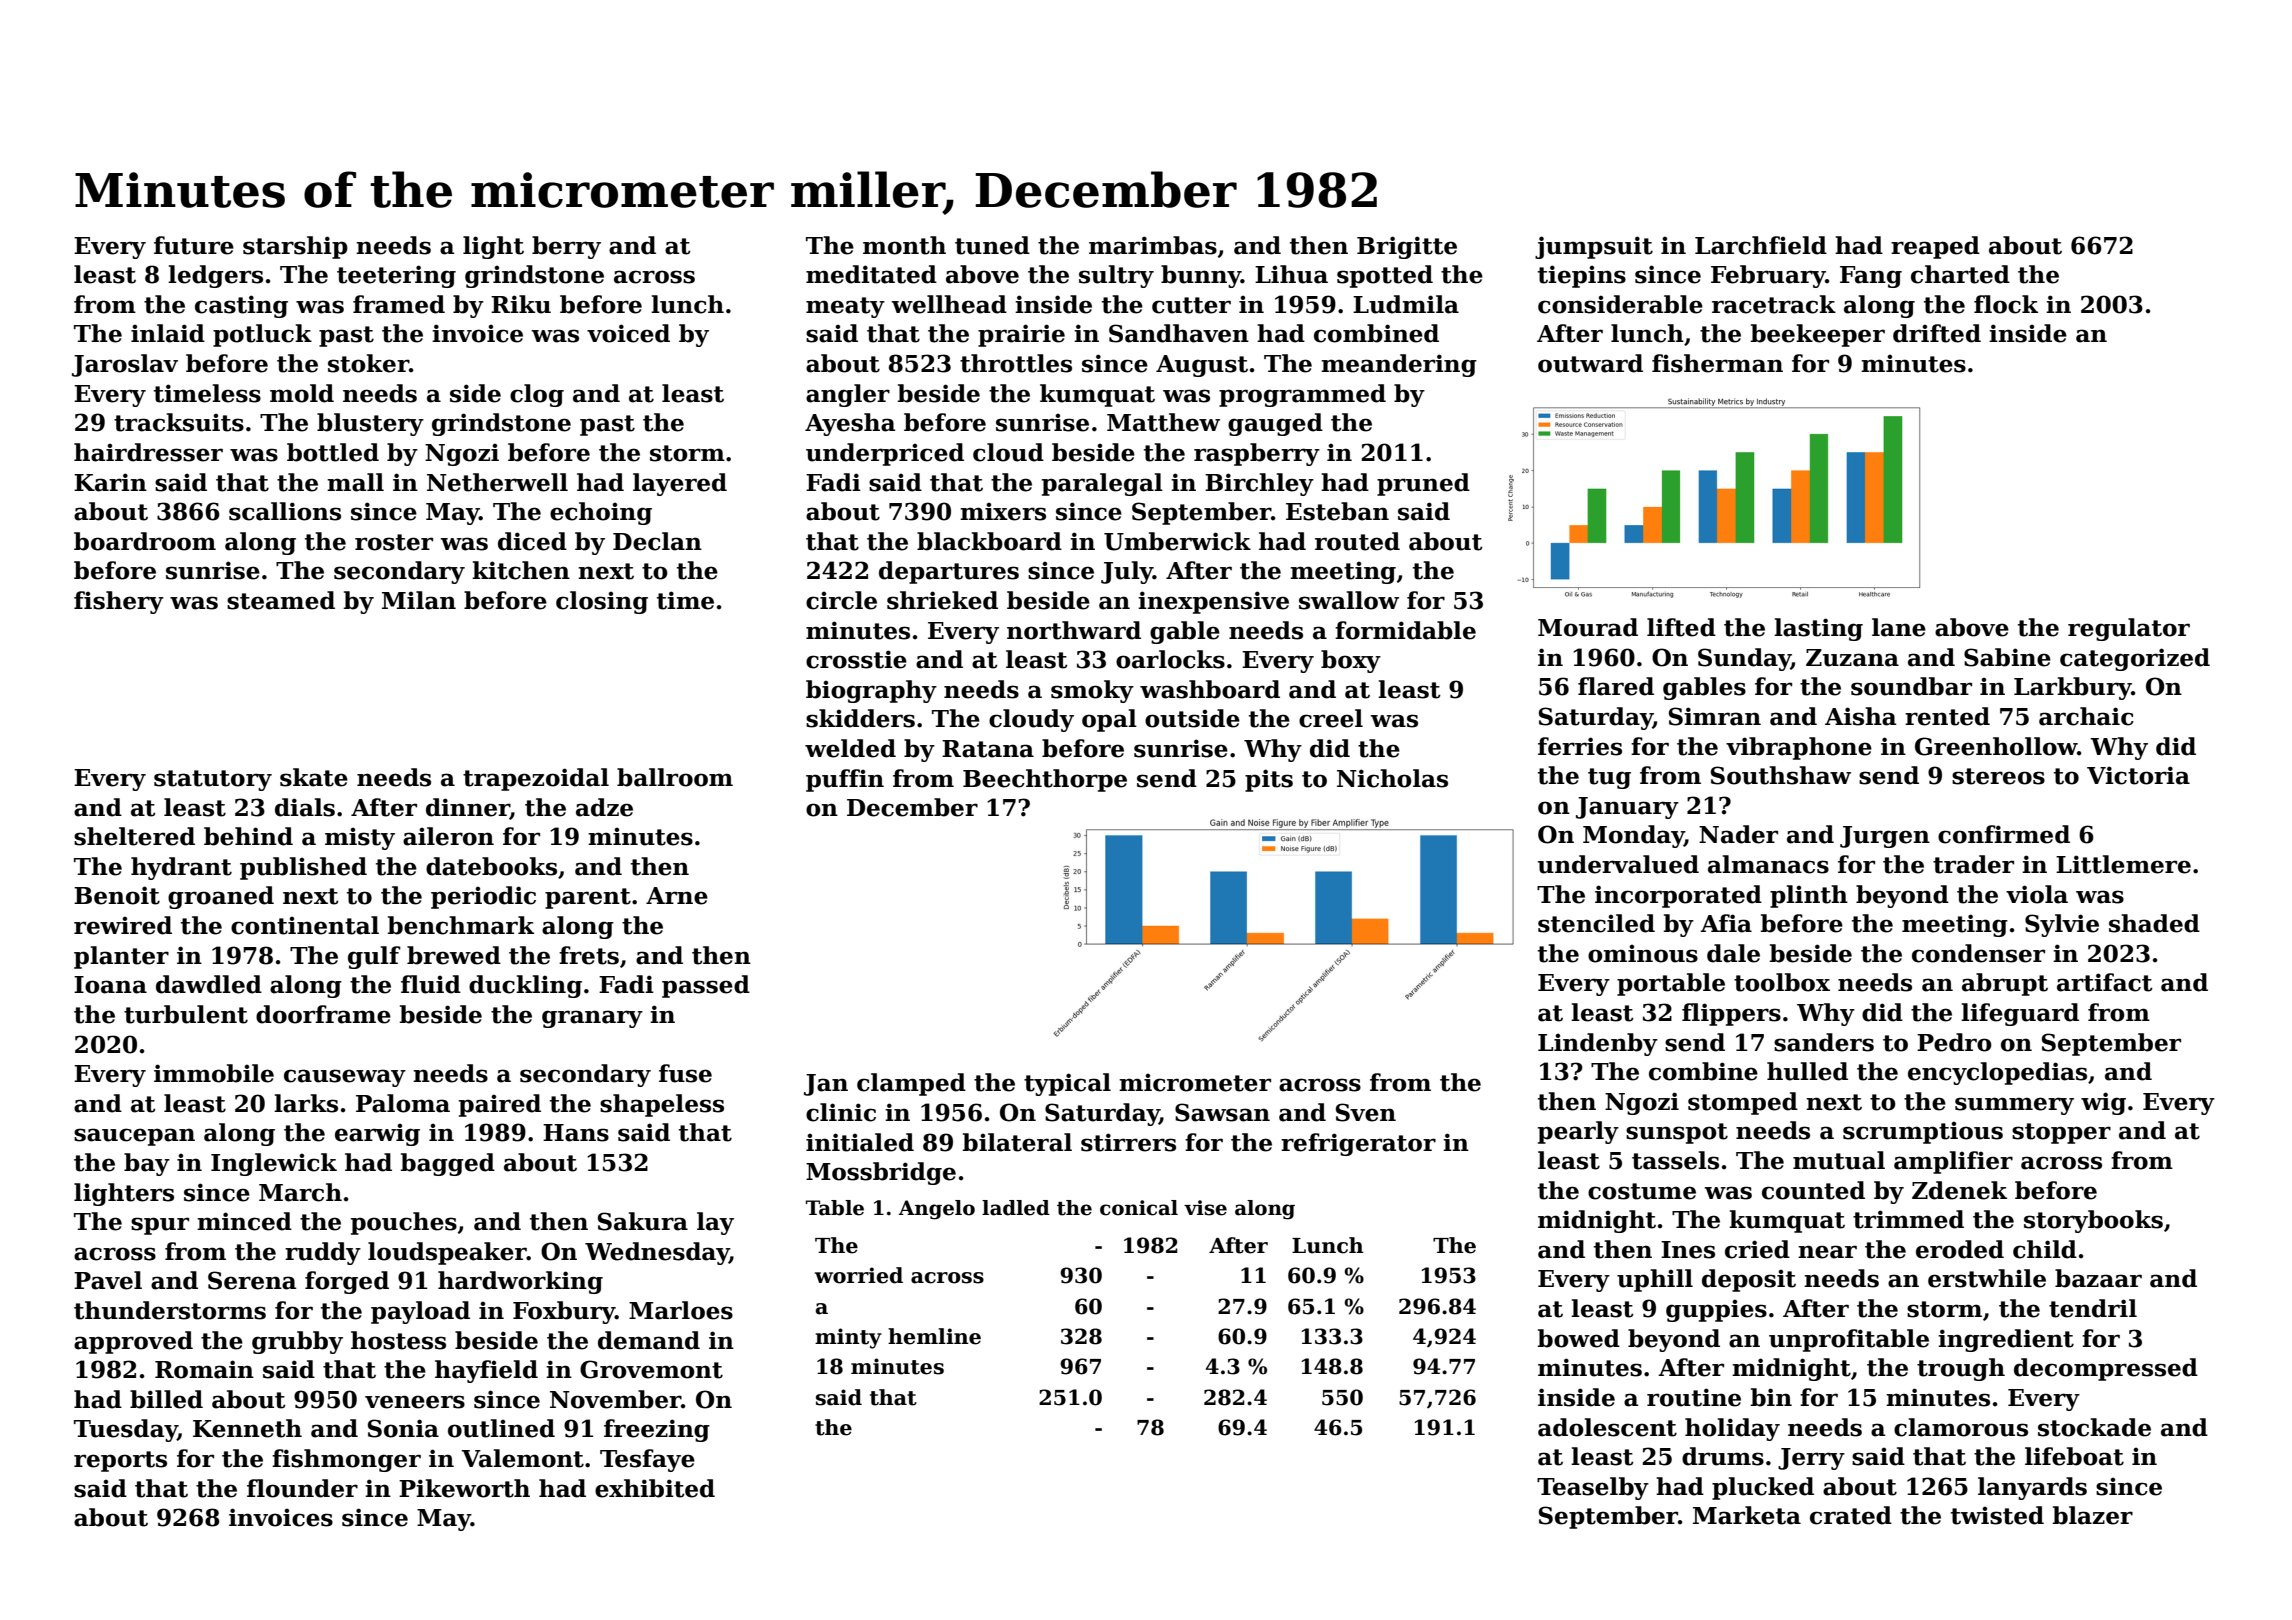 This document has width=2292, height=1620. What do you see at coordinates (592, 1019) in the document?
I see `granary` at bounding box center [592, 1019].
